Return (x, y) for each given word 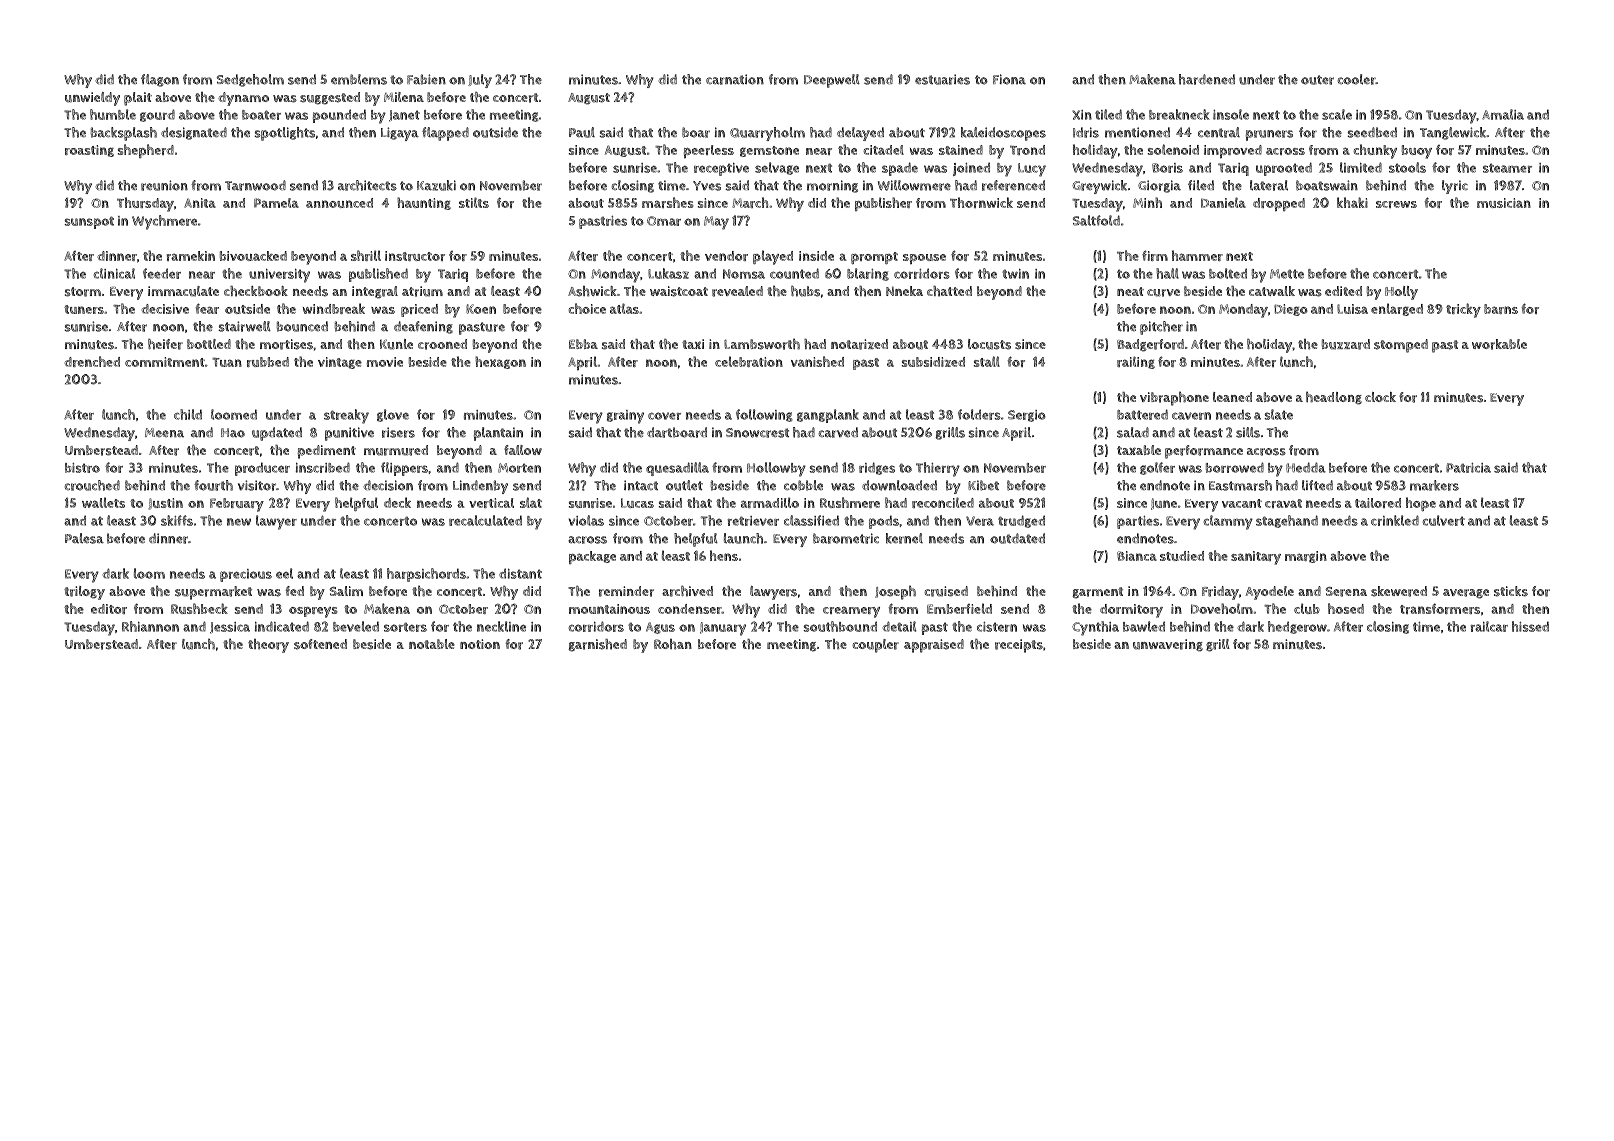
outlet (684, 485)
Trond (1027, 150)
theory (268, 646)
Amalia (1503, 114)
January (723, 629)
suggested (330, 98)
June (1164, 504)
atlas (624, 308)
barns (1501, 309)
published (378, 275)
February (237, 505)
